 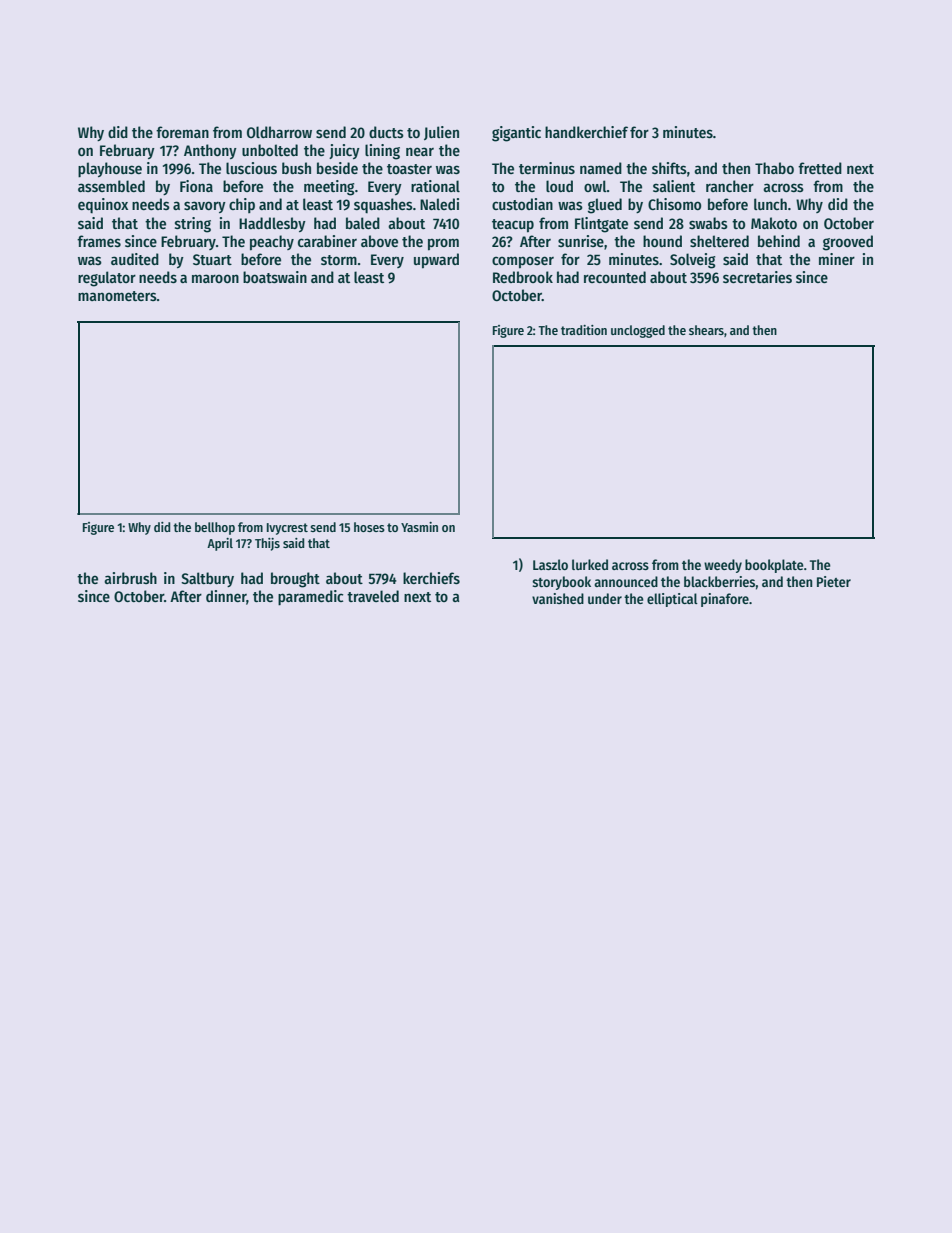 I want to click on April, so click(x=220, y=544).
